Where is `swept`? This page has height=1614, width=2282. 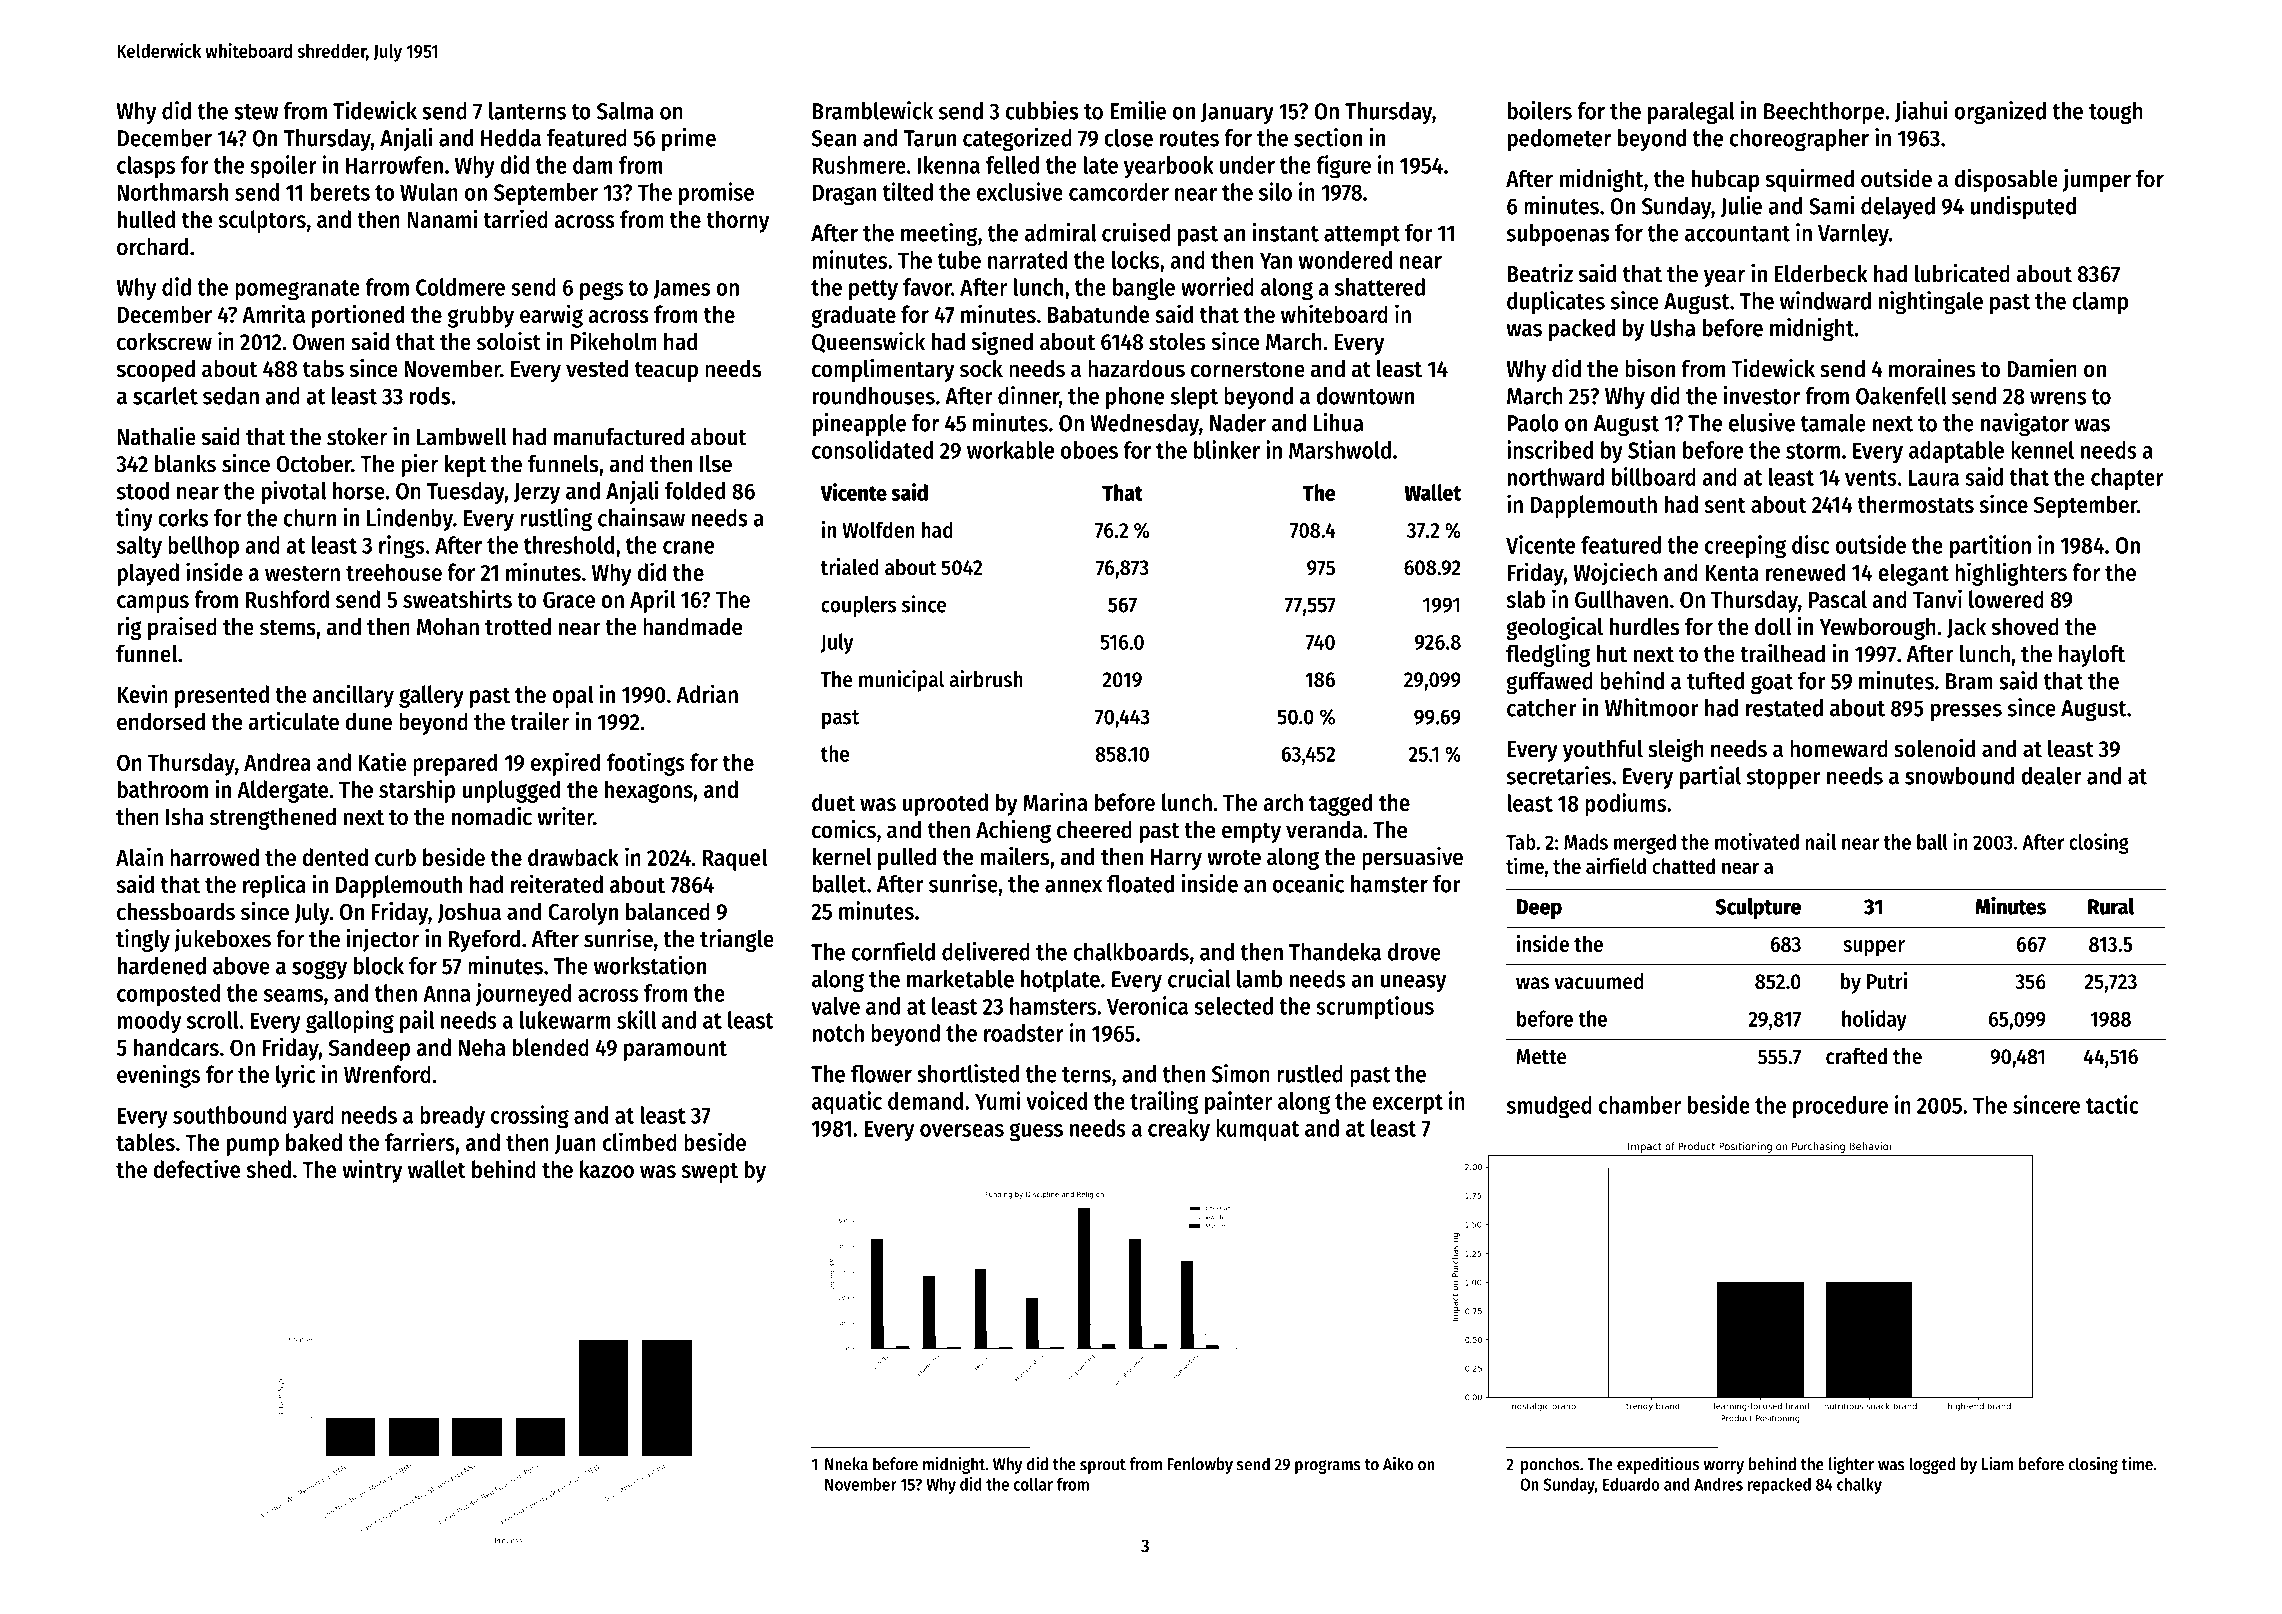
swept is located at coordinates (710, 1172).
